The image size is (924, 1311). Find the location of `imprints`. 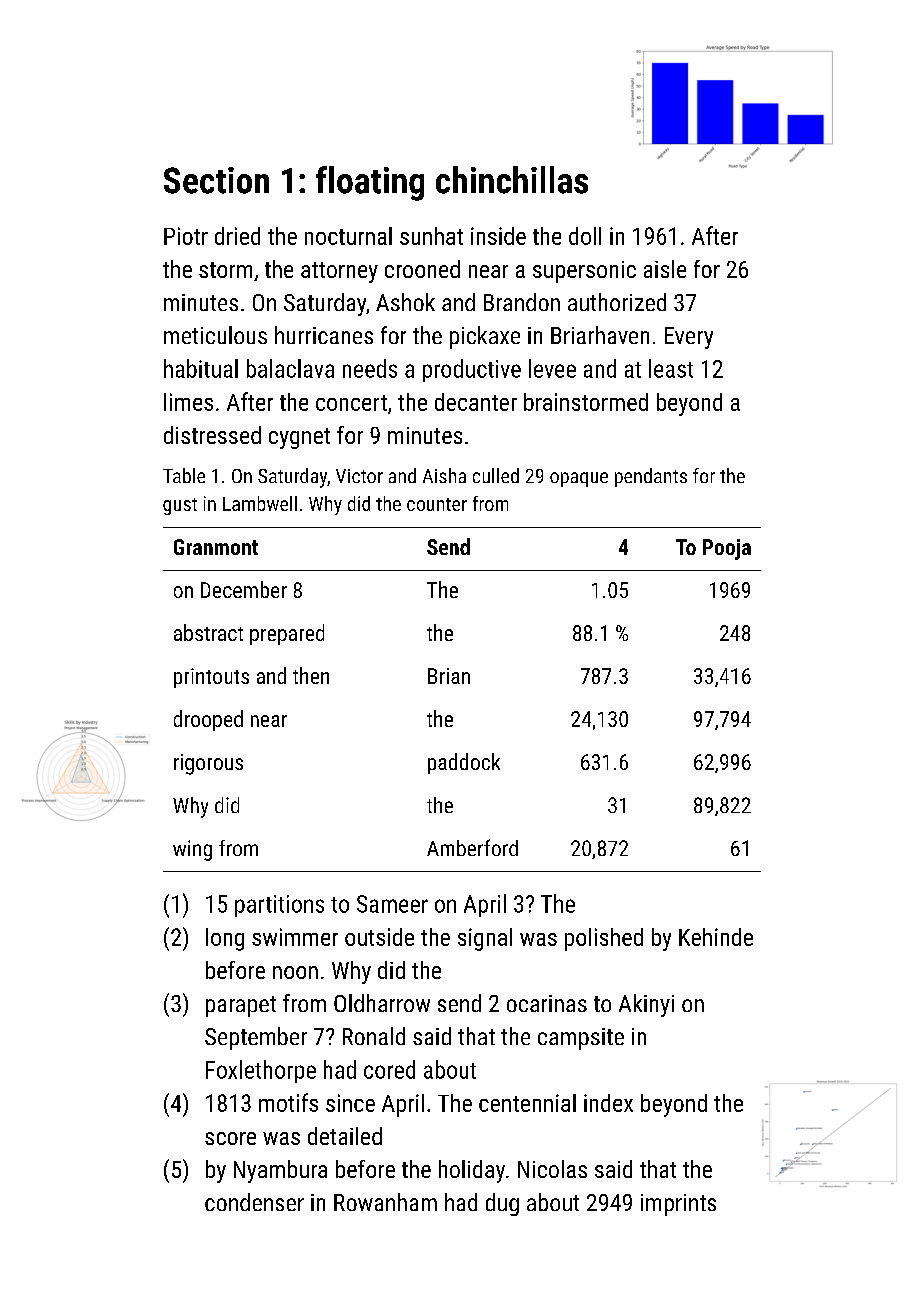

imprints is located at coordinates (678, 1205).
